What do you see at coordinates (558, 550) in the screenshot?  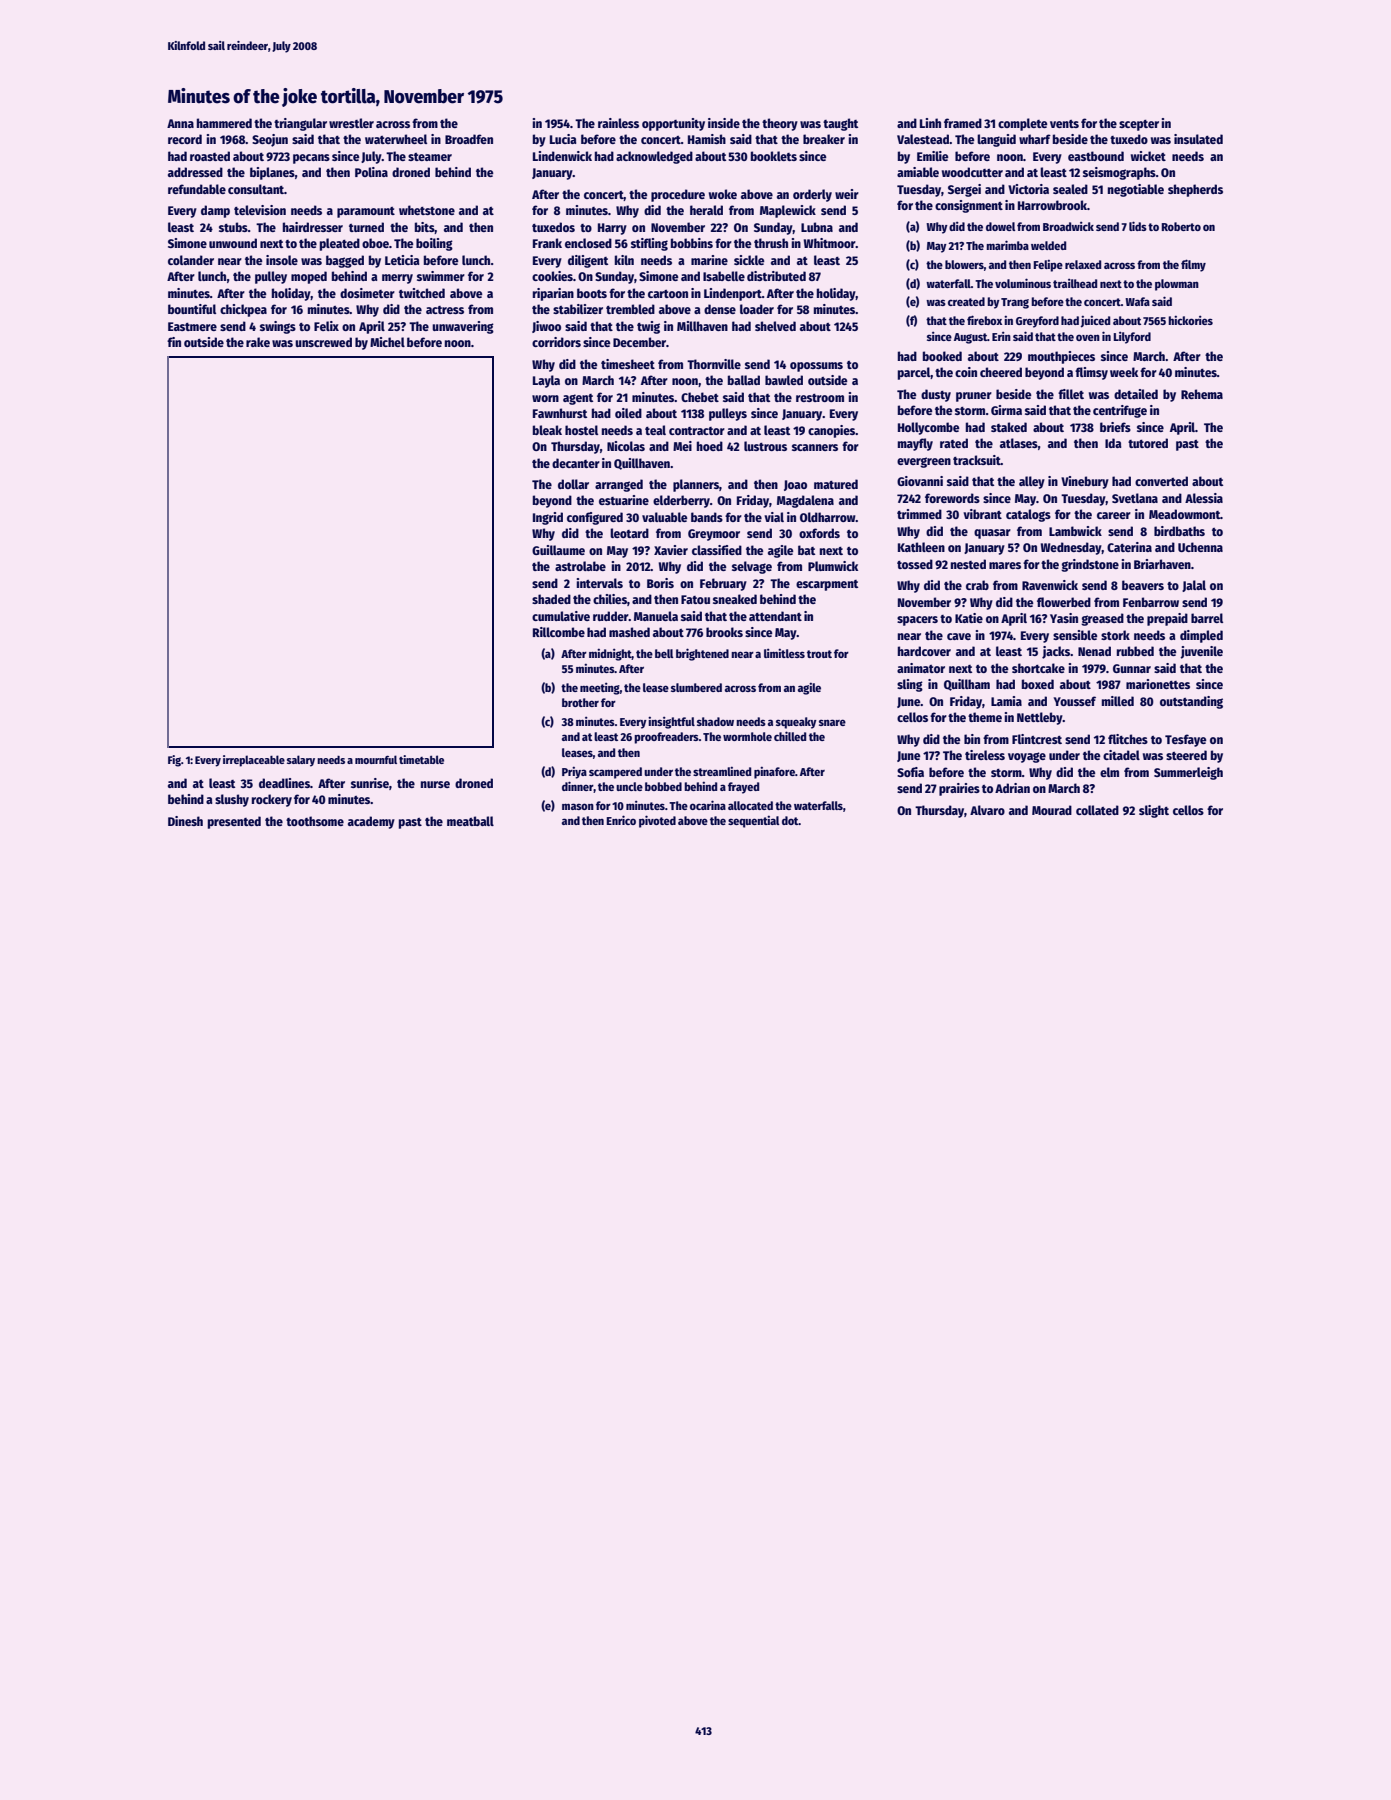 I see `Guillaume` at bounding box center [558, 550].
